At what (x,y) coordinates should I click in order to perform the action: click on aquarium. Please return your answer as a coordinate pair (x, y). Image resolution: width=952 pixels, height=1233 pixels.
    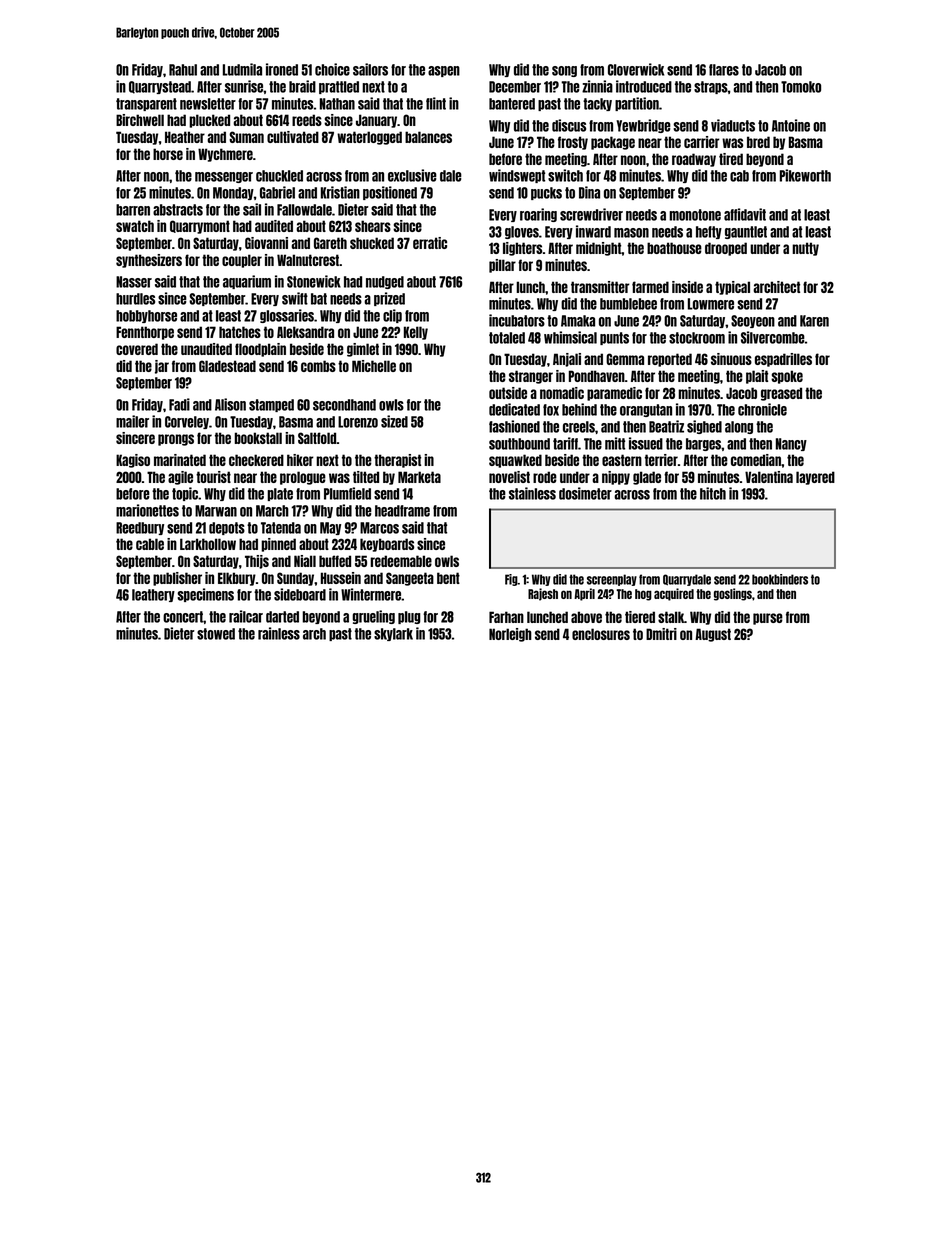
    Looking at the image, I should click on (247, 282).
